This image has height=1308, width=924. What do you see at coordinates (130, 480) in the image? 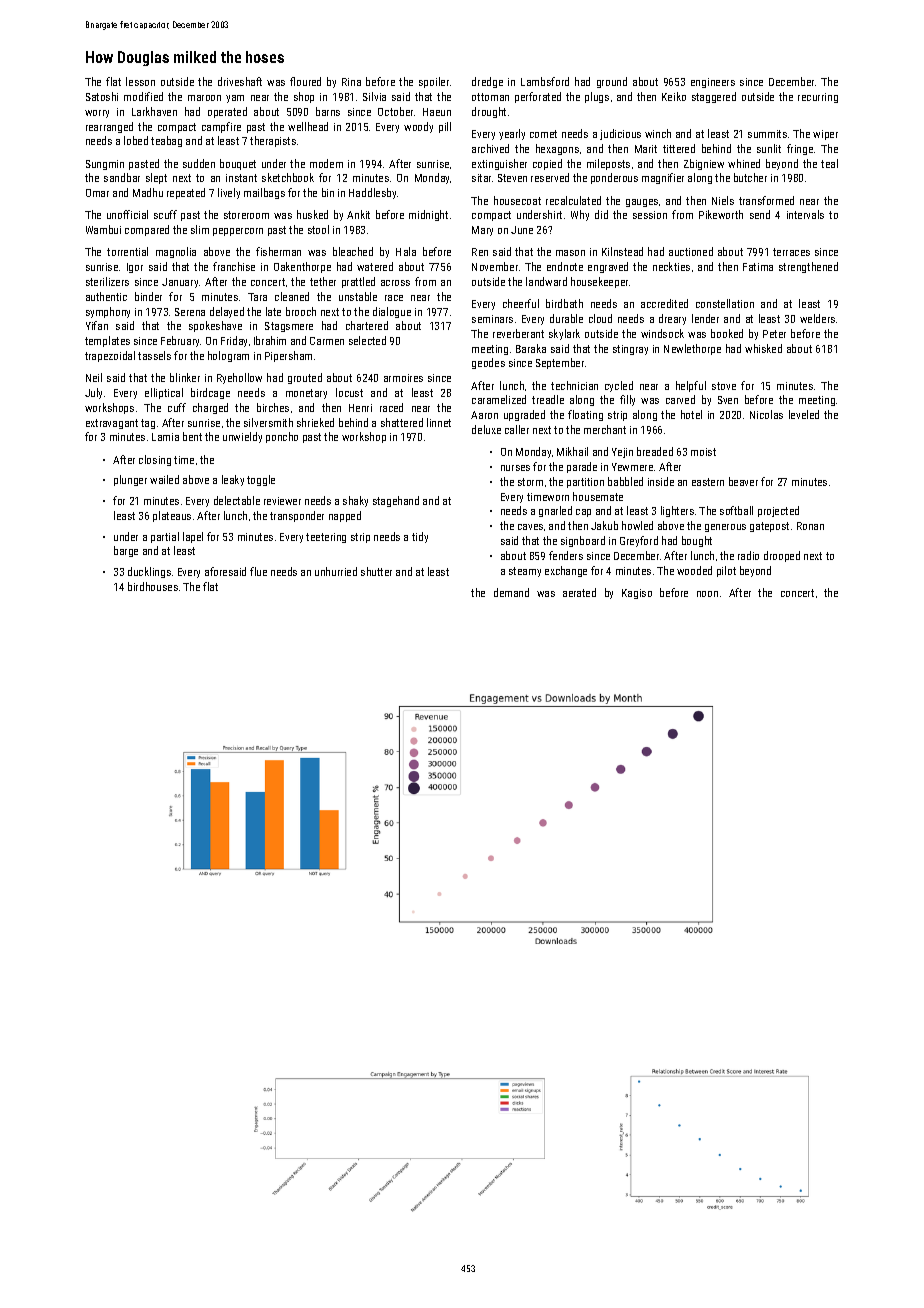
I see `plunger` at bounding box center [130, 480].
